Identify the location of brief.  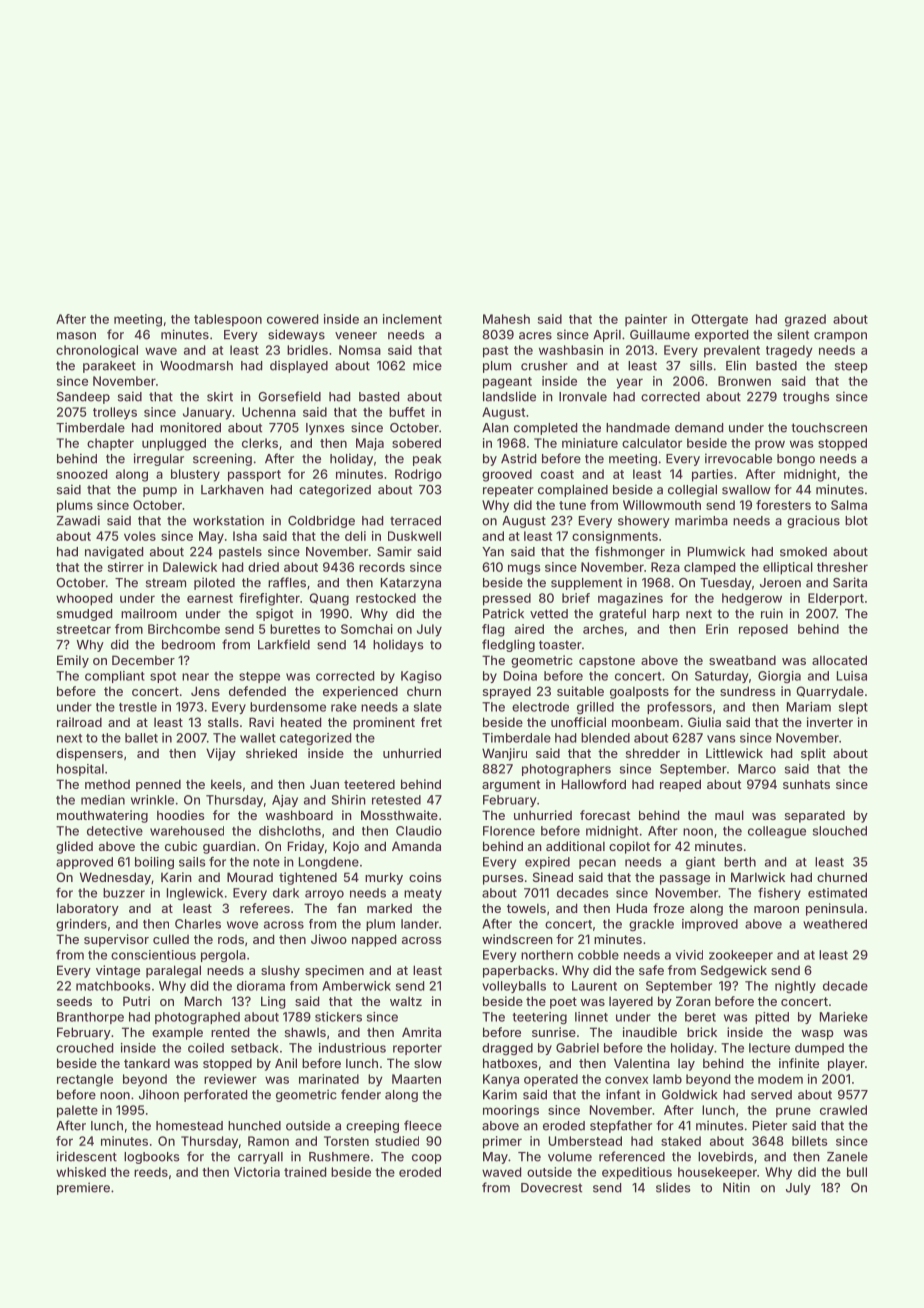
(576, 598).
